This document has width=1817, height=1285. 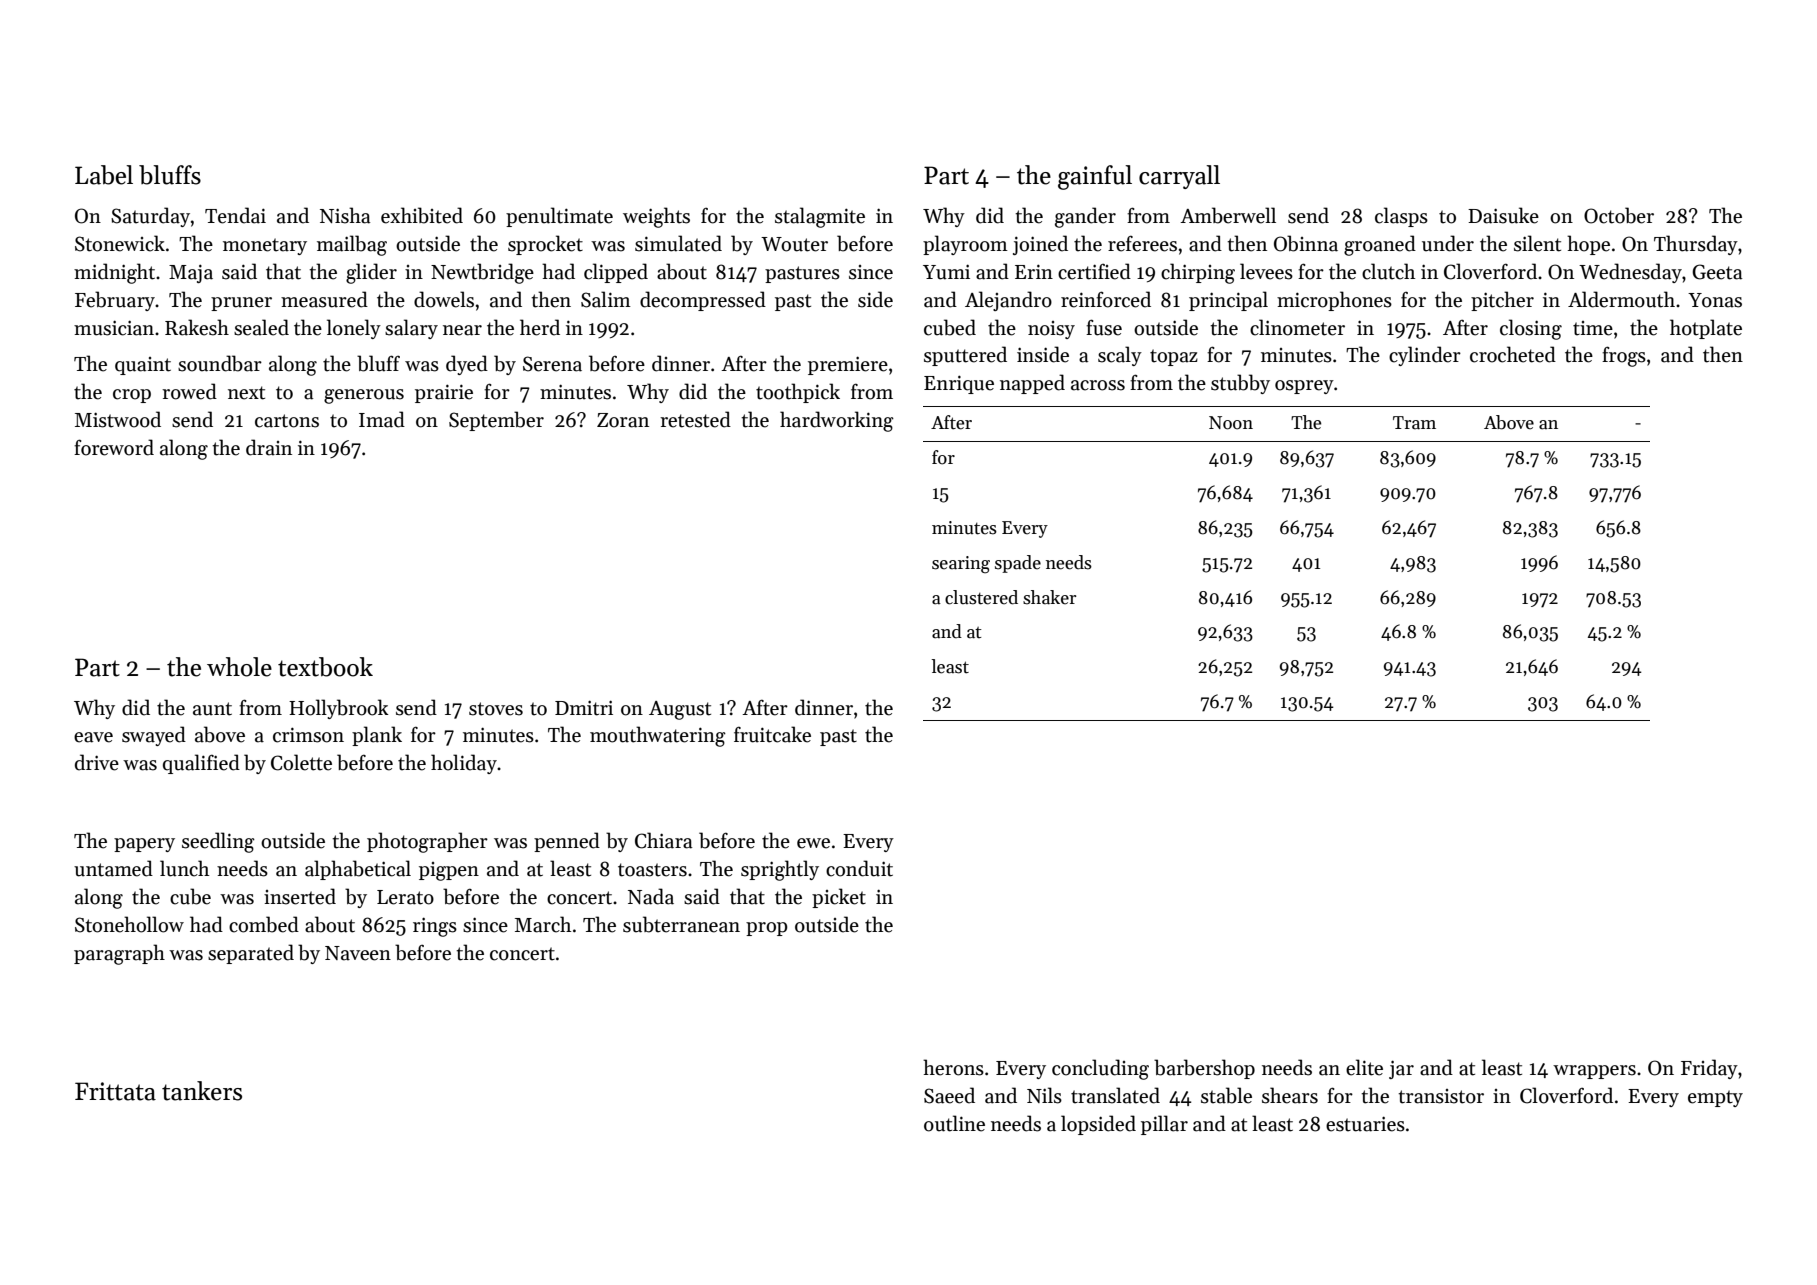 I want to click on silent, so click(x=1537, y=243).
